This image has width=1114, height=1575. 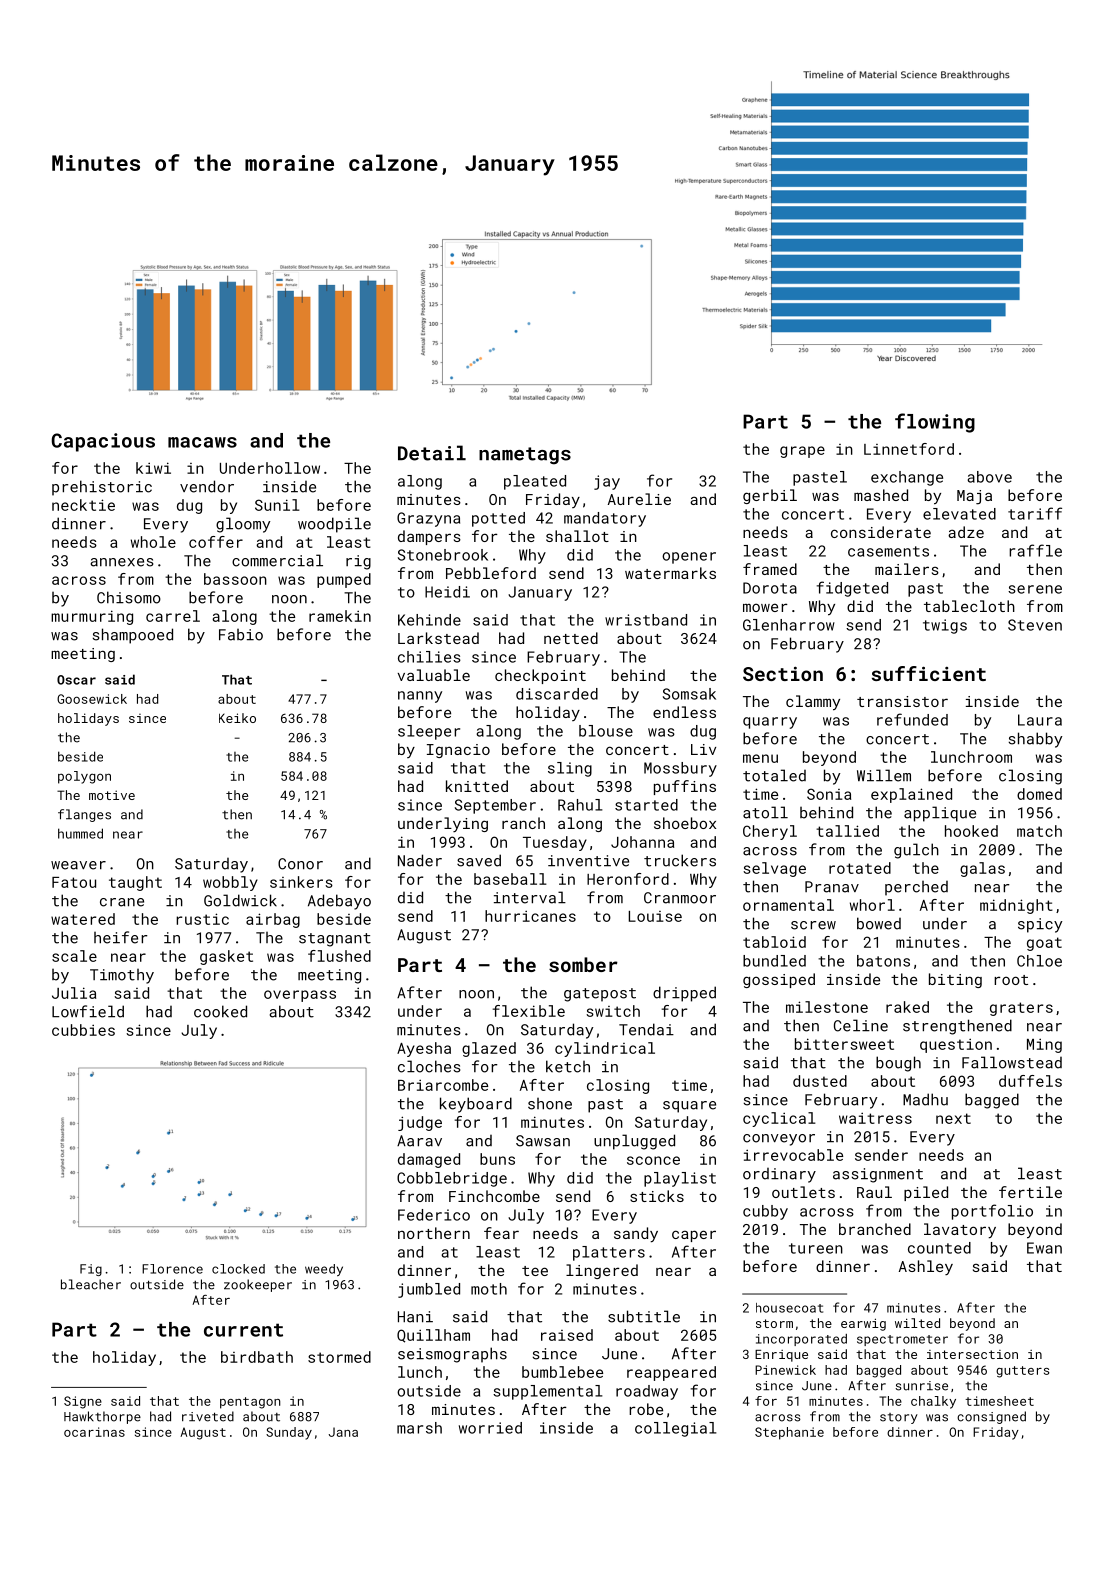 What do you see at coordinates (257, 1357) in the image?
I see `birdbath` at bounding box center [257, 1357].
